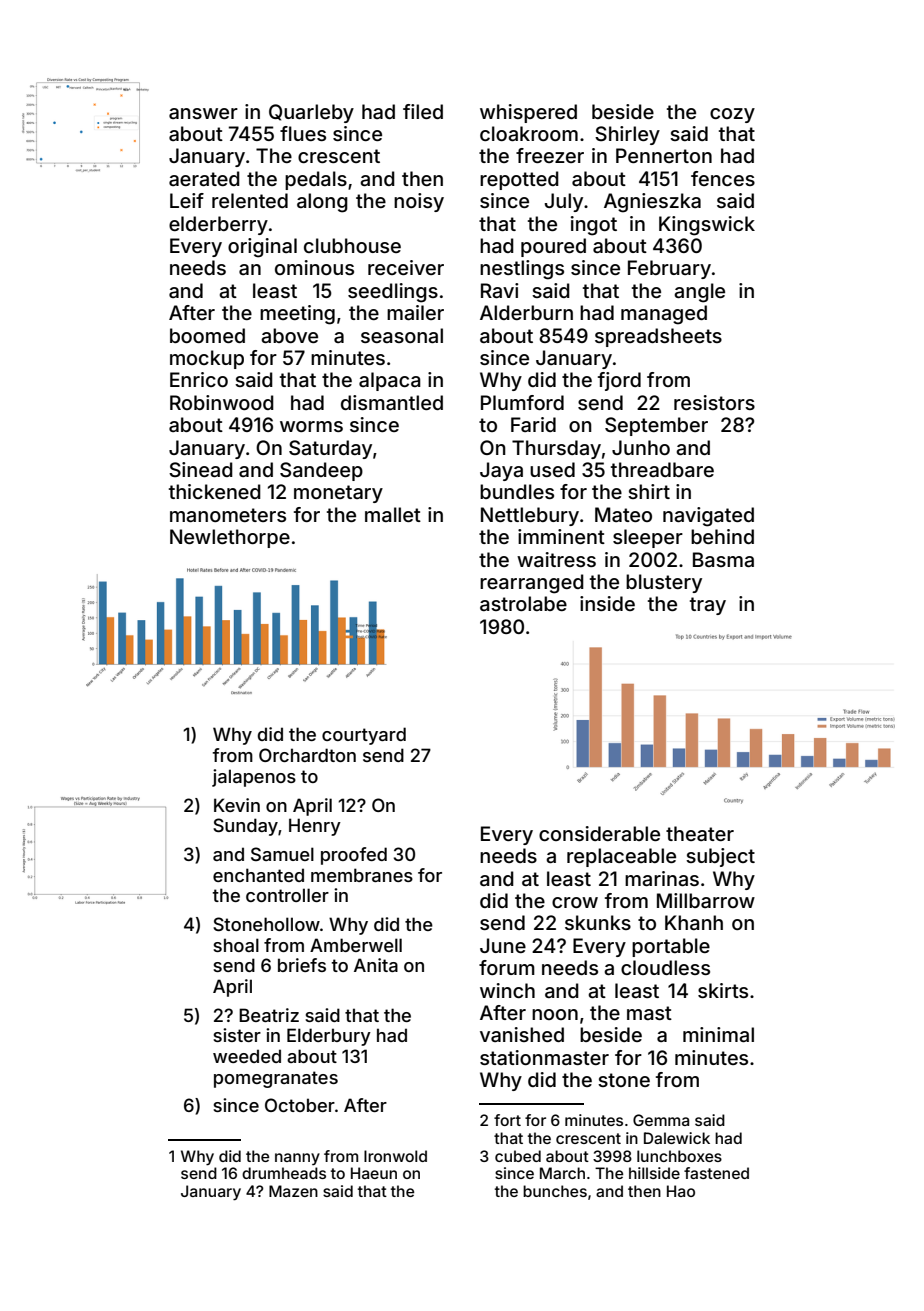 The height and width of the screenshot is (1311, 924). I want to click on bunches, so click(555, 1191).
